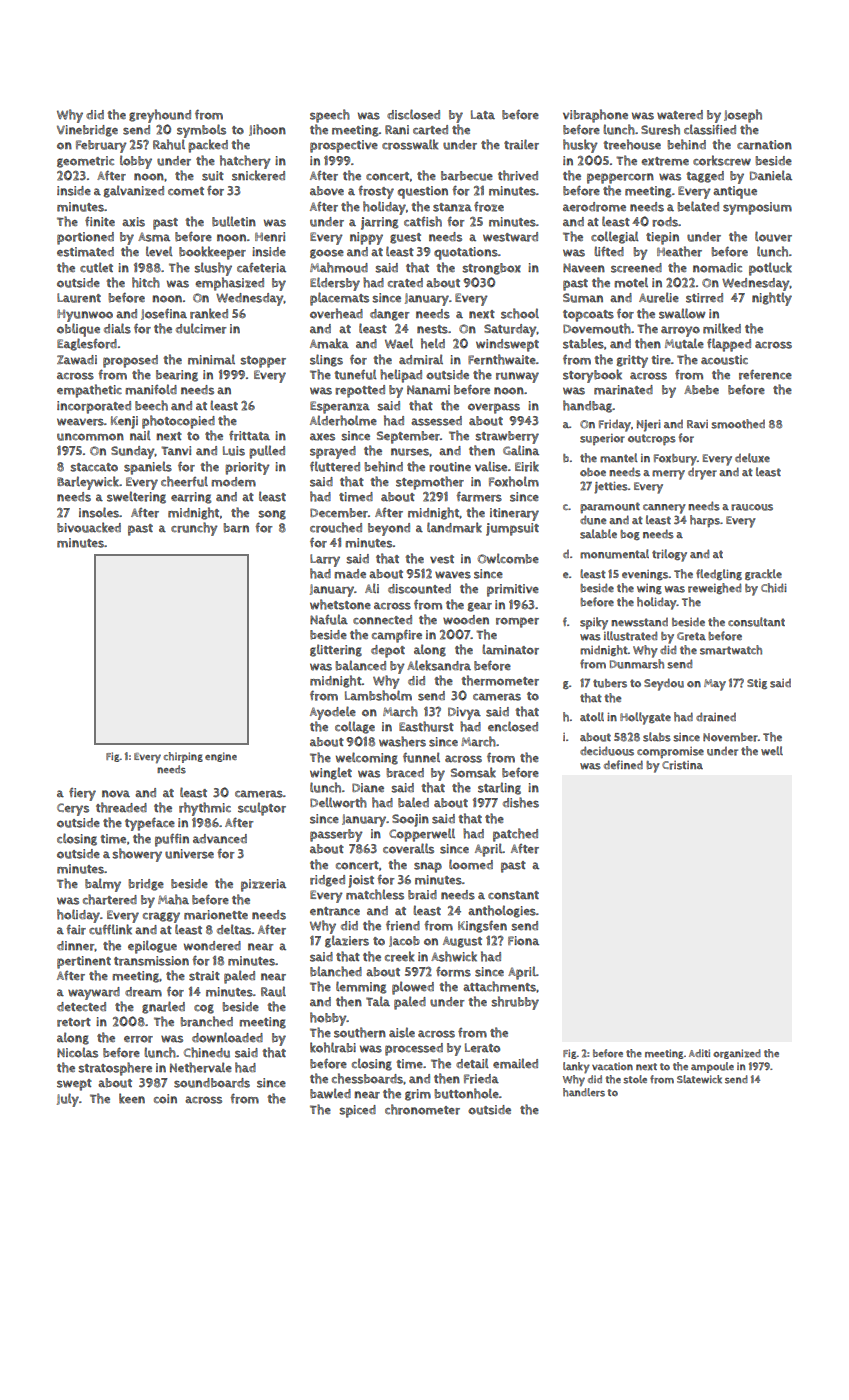 This page has height=1400, width=849. I want to click on Sunday, so click(133, 452).
